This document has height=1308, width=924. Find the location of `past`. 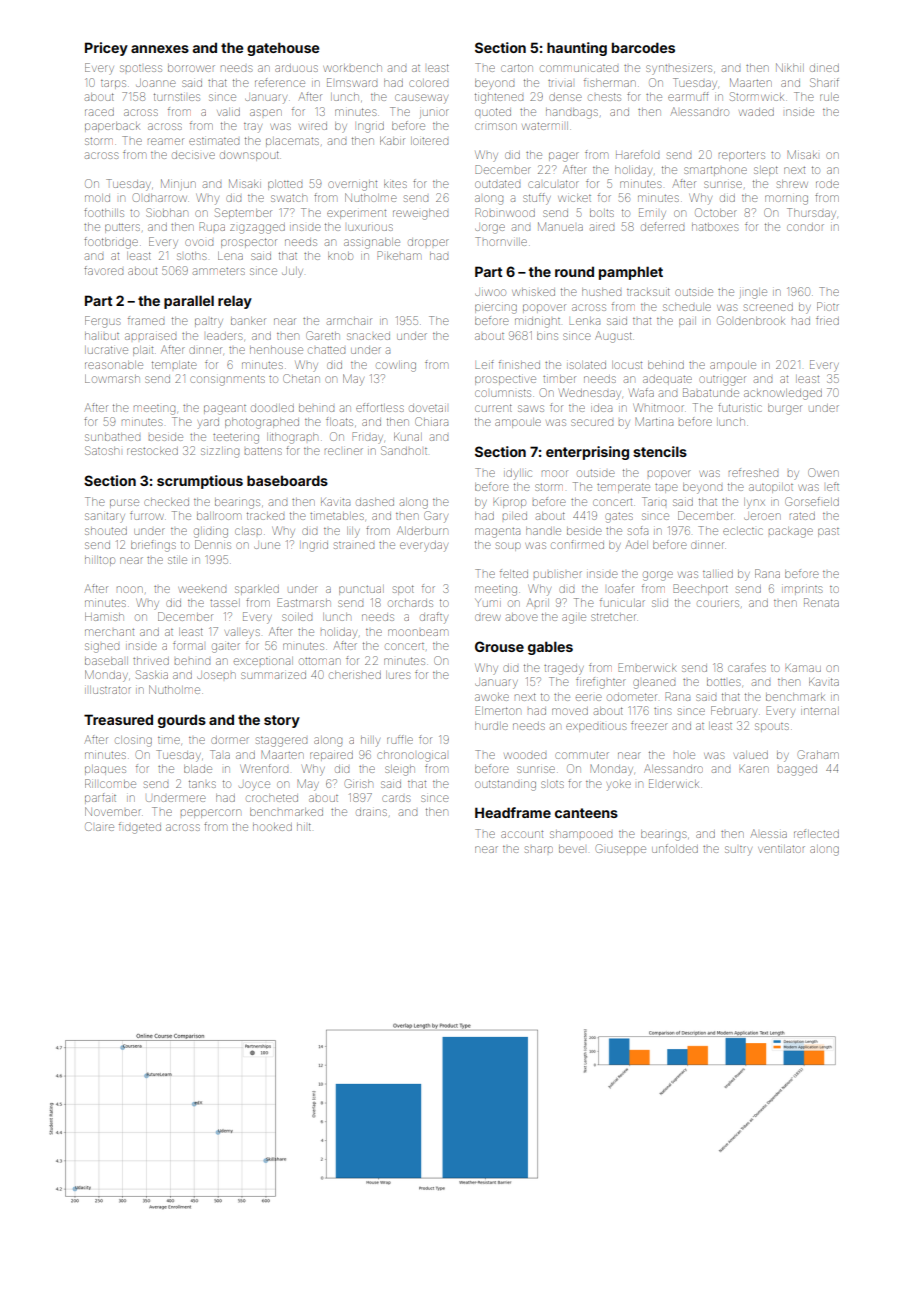

past is located at coordinates (828, 532).
